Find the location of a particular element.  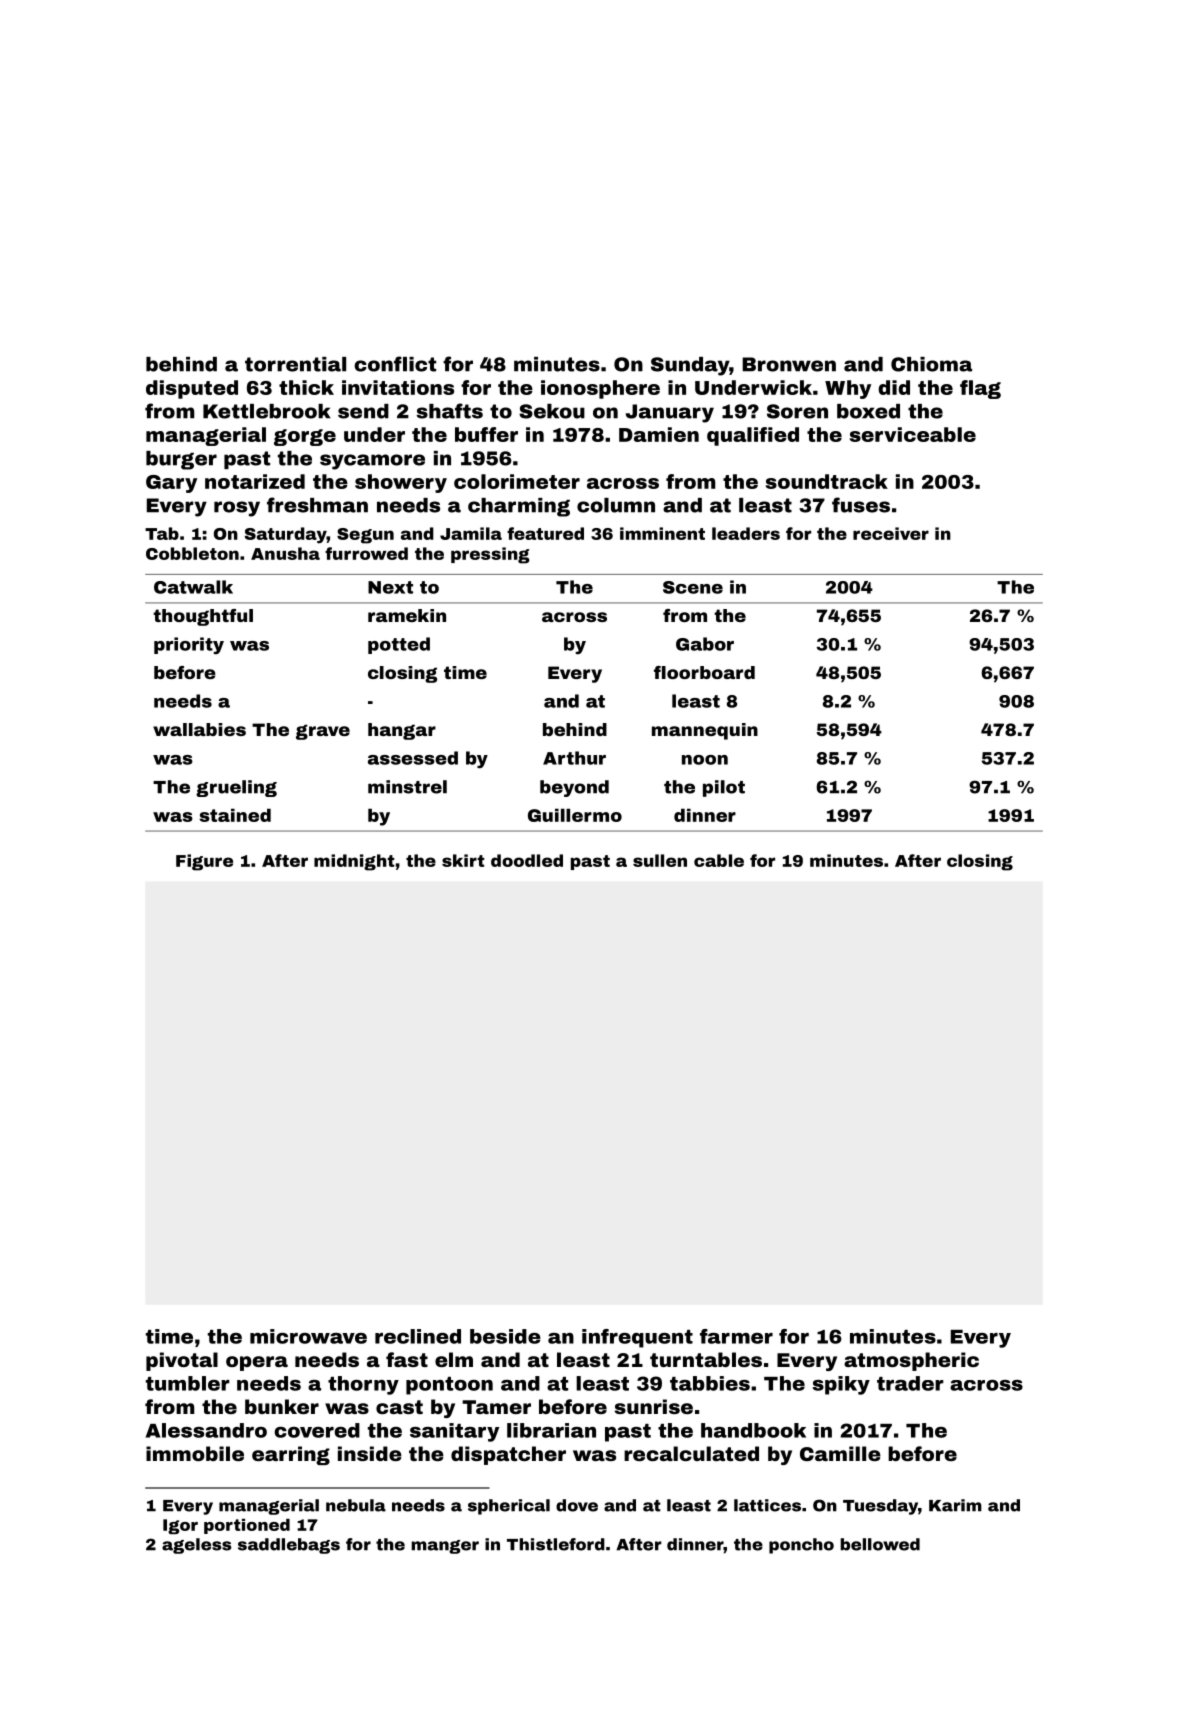

cable is located at coordinates (719, 860).
